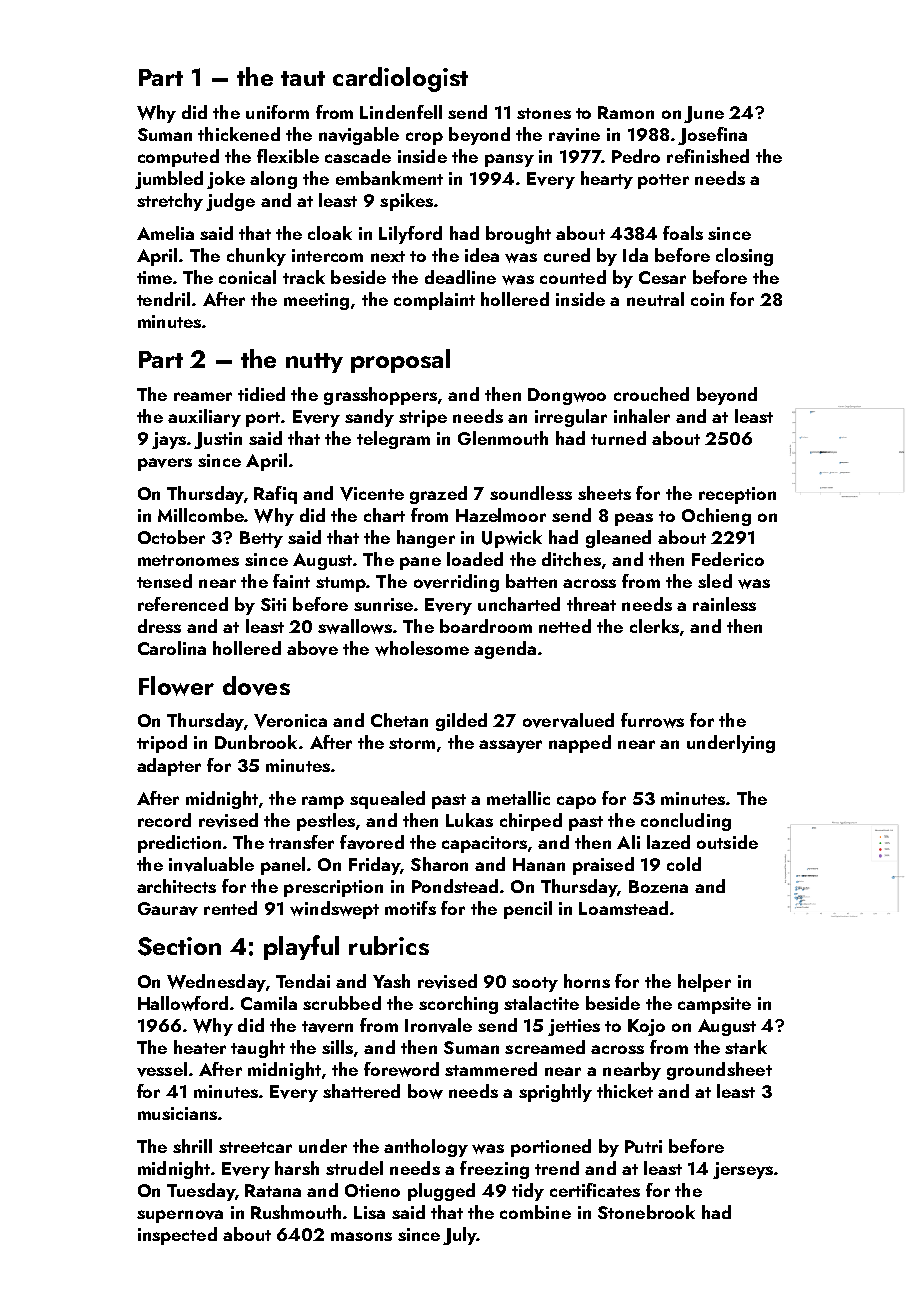 This page has height=1314, width=924. Describe the element at coordinates (512, 539) in the page. I see `Upwick` at that location.
